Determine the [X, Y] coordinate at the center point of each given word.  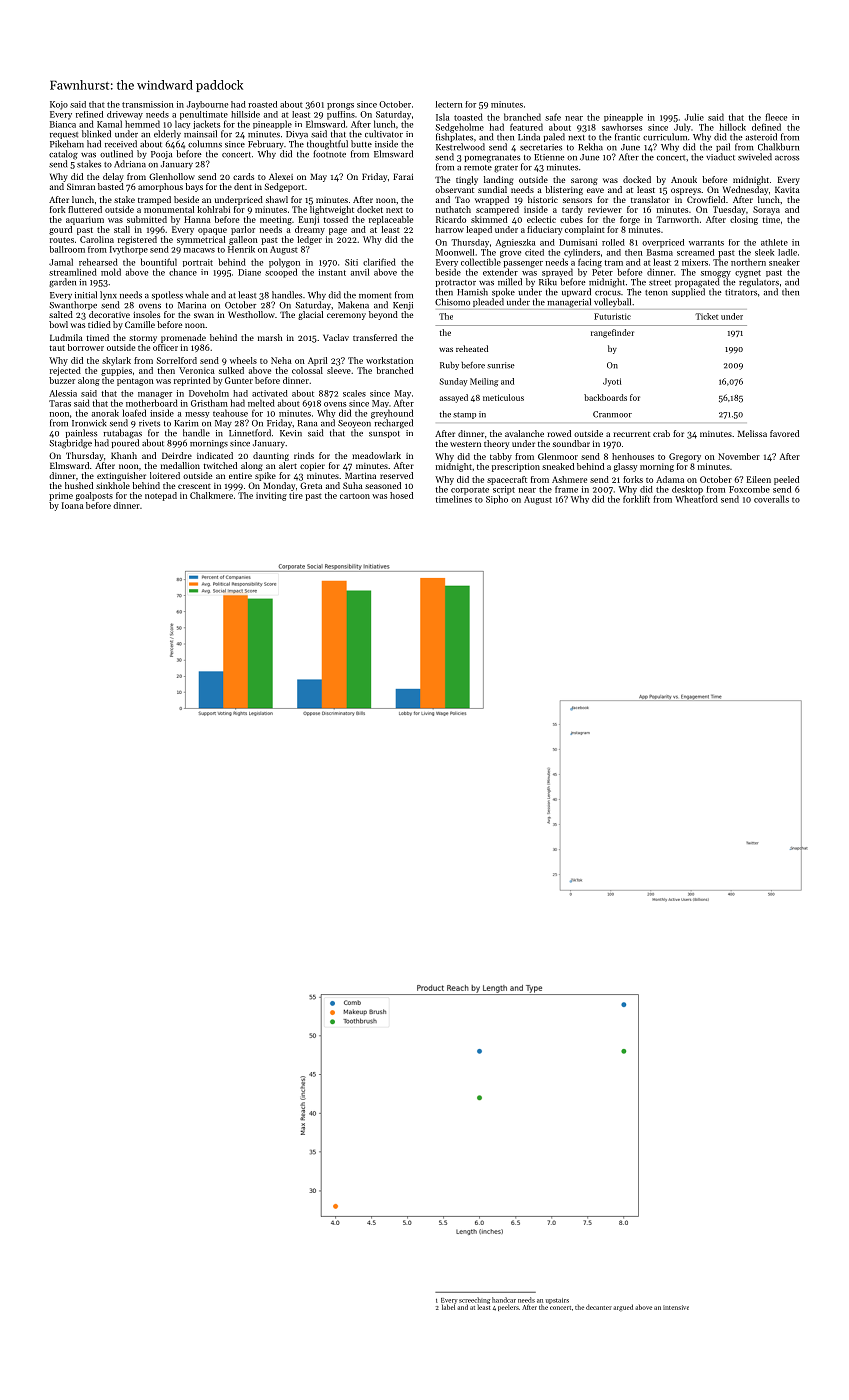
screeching [474, 1300]
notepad [161, 496]
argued [623, 1307]
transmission [148, 104]
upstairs [557, 1301]
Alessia [63, 393]
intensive [676, 1307]
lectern [449, 104]
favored [784, 433]
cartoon [355, 496]
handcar [504, 1300]
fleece [776, 117]
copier [312, 466]
